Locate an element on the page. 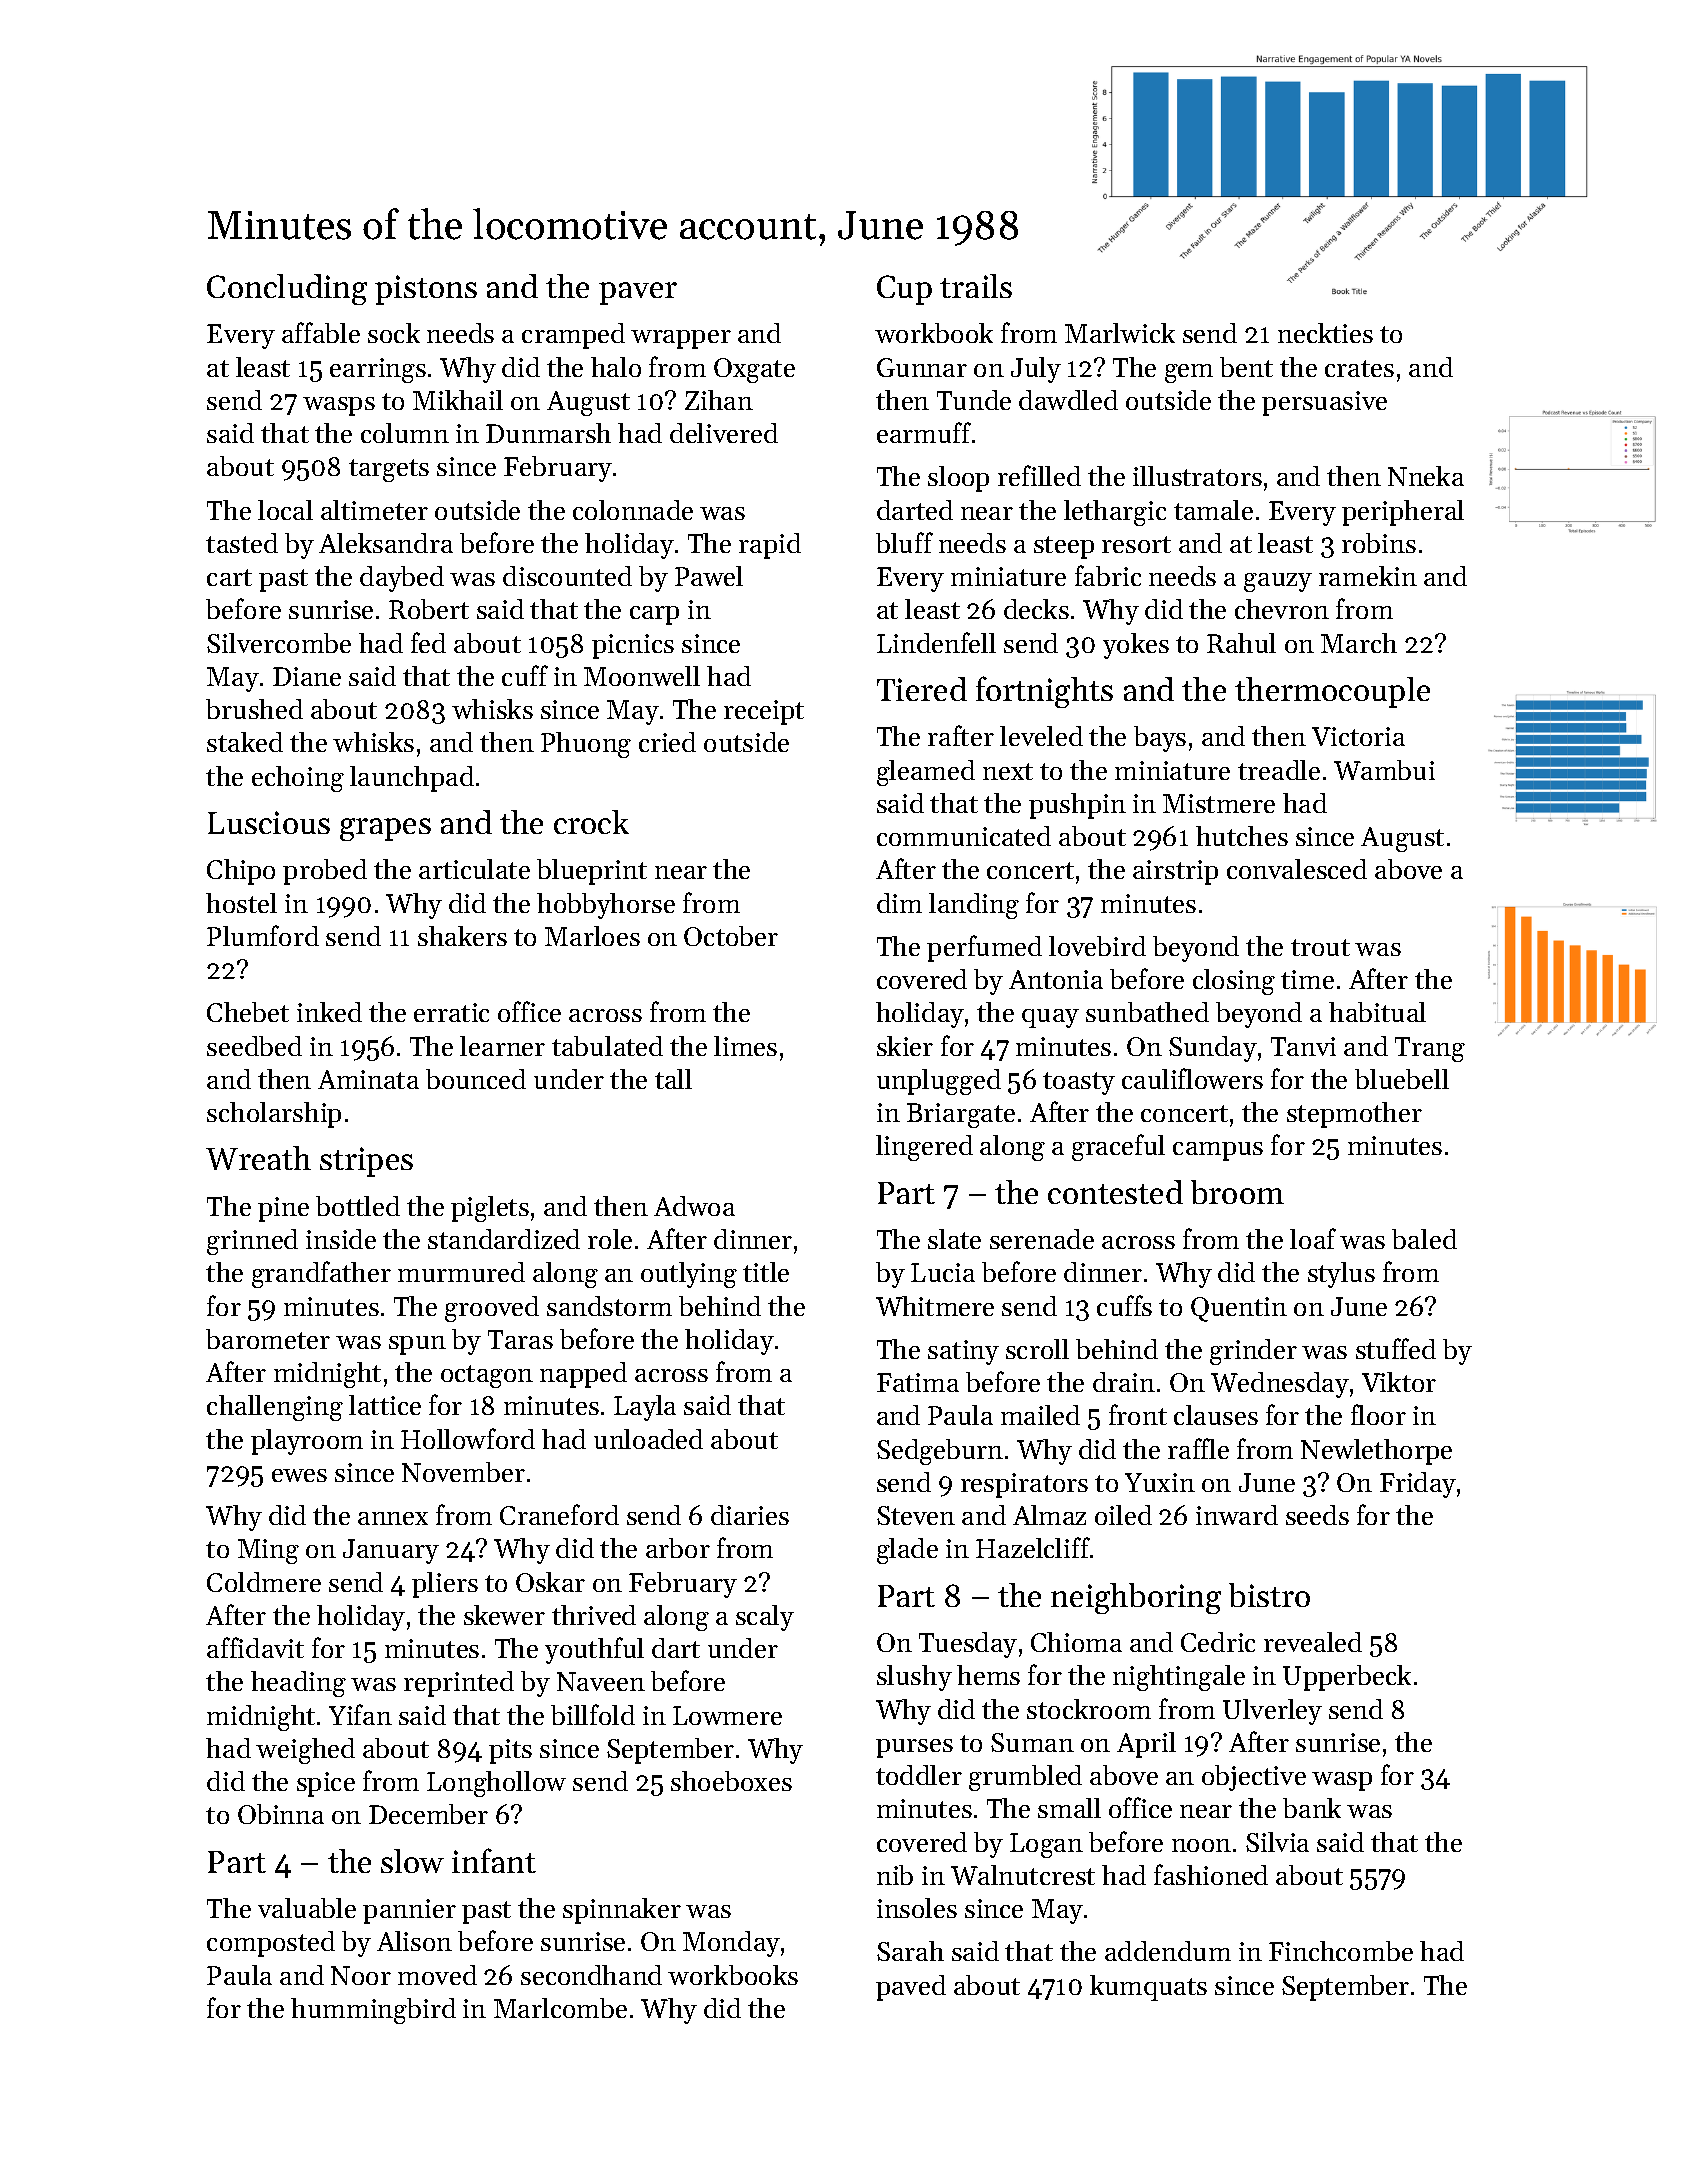  Noor is located at coordinates (361, 1975).
